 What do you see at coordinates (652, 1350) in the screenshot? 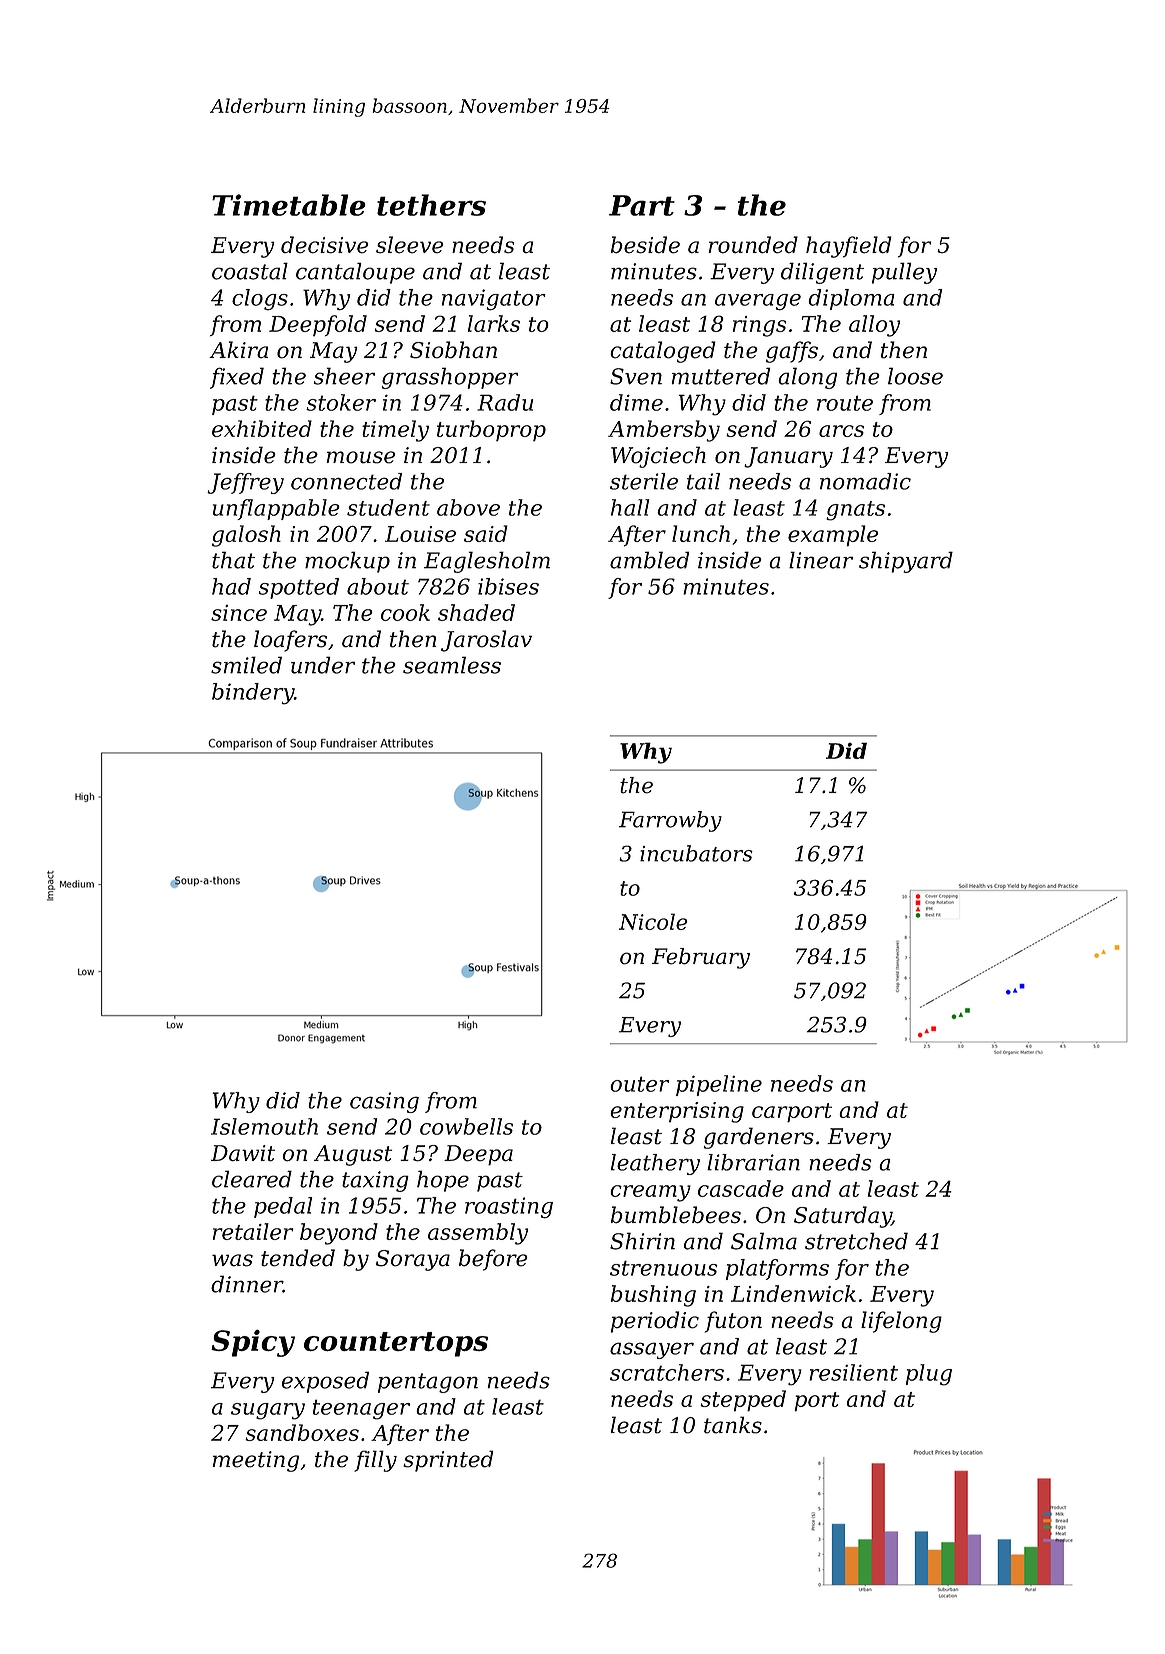
I see `assayer` at bounding box center [652, 1350].
